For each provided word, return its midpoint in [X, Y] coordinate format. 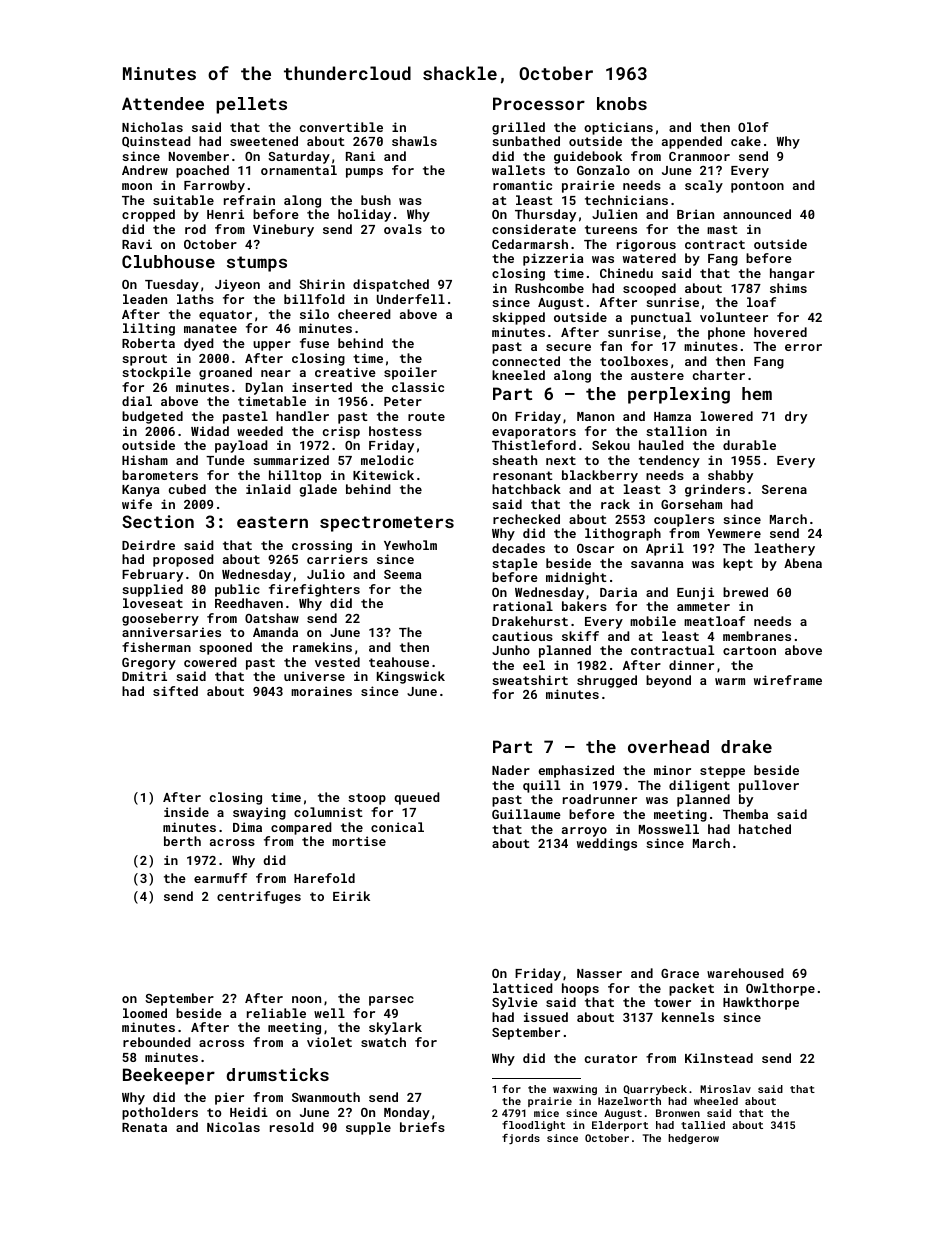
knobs [622, 103]
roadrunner [600, 799]
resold [292, 1127]
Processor [539, 103]
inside [186, 812]
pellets [251, 105]
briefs [422, 1127]
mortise [359, 841]
